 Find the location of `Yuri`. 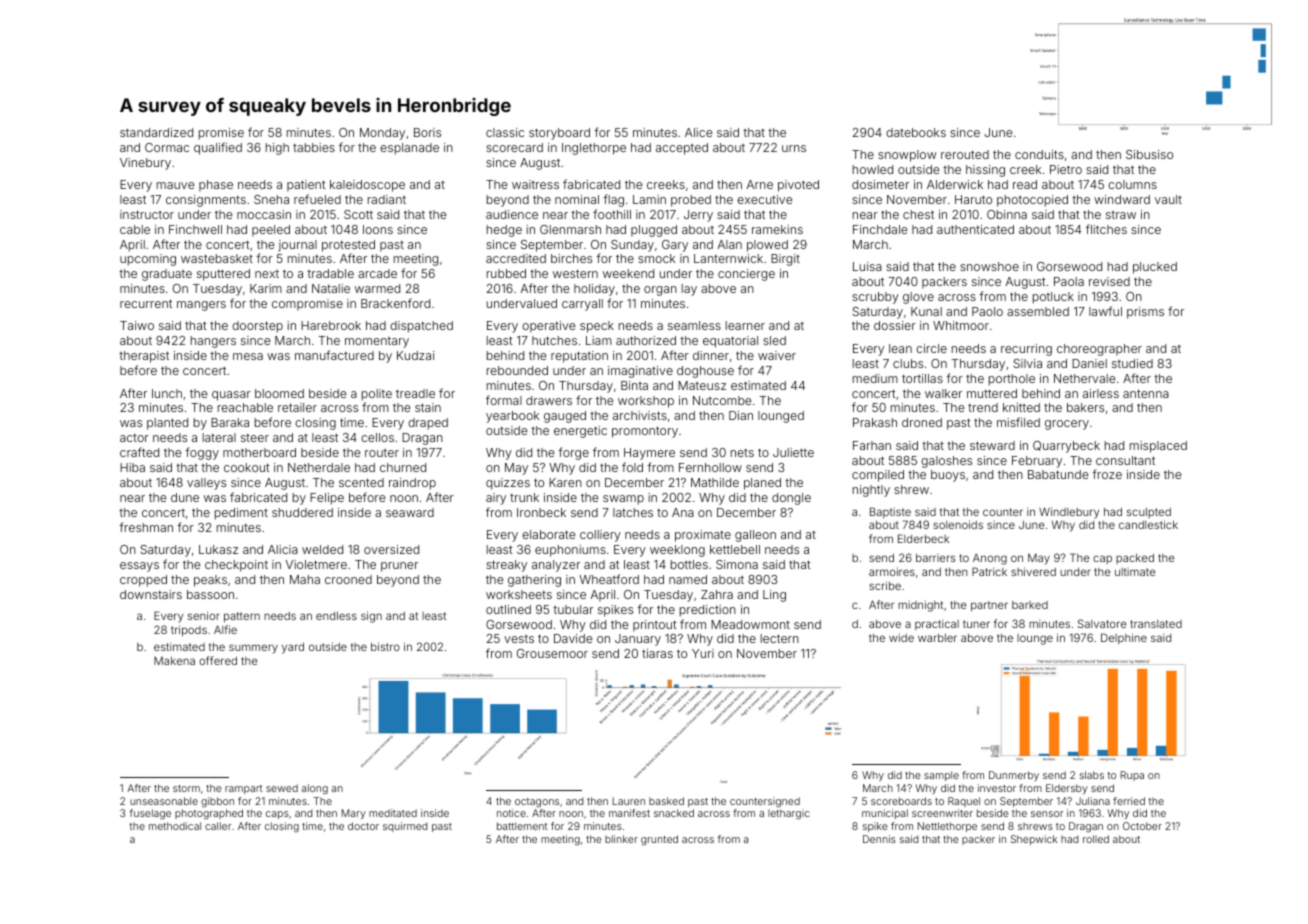

Yuri is located at coordinates (703, 653).
